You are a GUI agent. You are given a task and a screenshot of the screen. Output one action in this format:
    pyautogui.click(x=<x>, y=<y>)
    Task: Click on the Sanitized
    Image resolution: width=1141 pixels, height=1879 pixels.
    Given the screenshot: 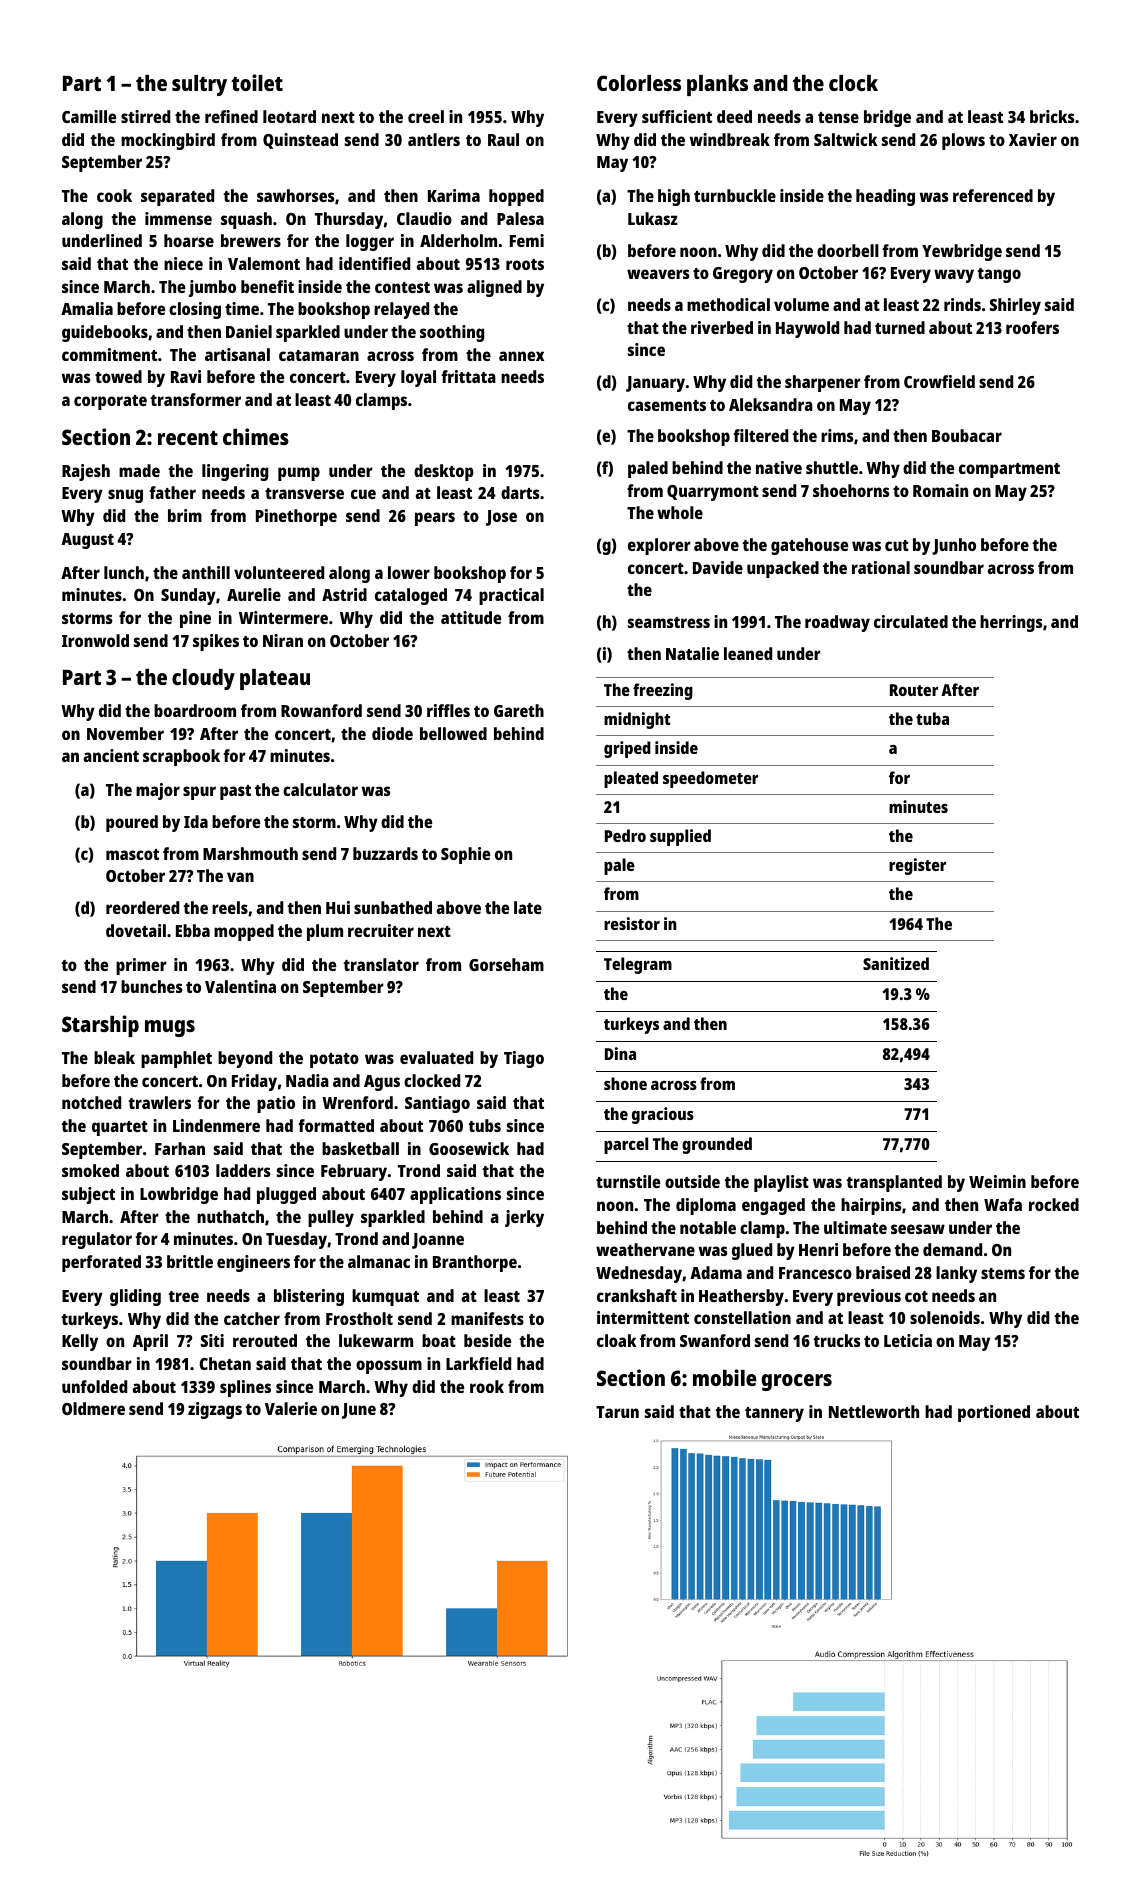 What is the action you would take?
    pyautogui.click(x=896, y=963)
